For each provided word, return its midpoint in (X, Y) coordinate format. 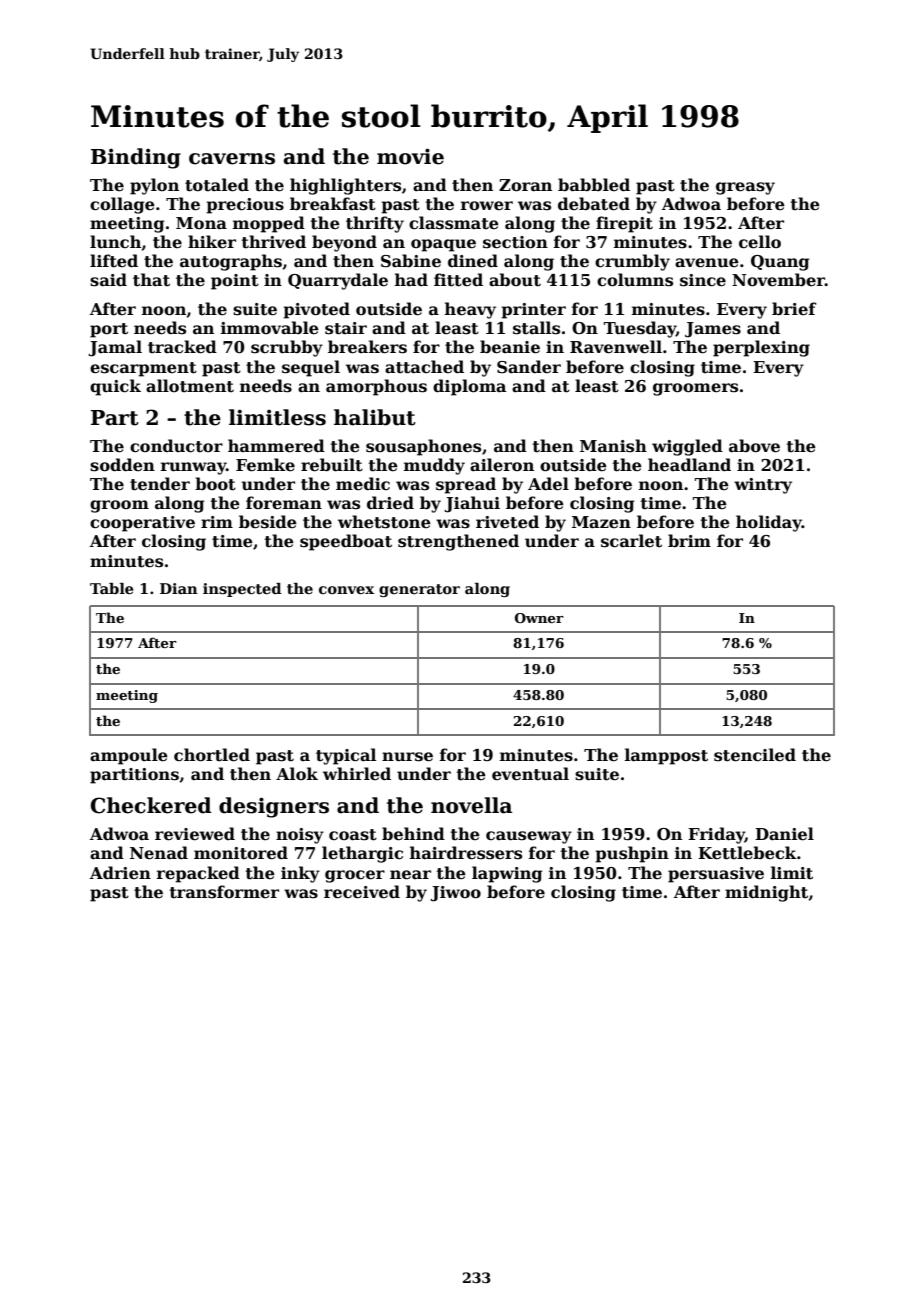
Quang (780, 263)
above (754, 446)
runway (193, 468)
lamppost (666, 756)
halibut (375, 417)
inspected (242, 590)
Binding (136, 158)
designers (274, 807)
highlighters (345, 186)
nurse (407, 757)
